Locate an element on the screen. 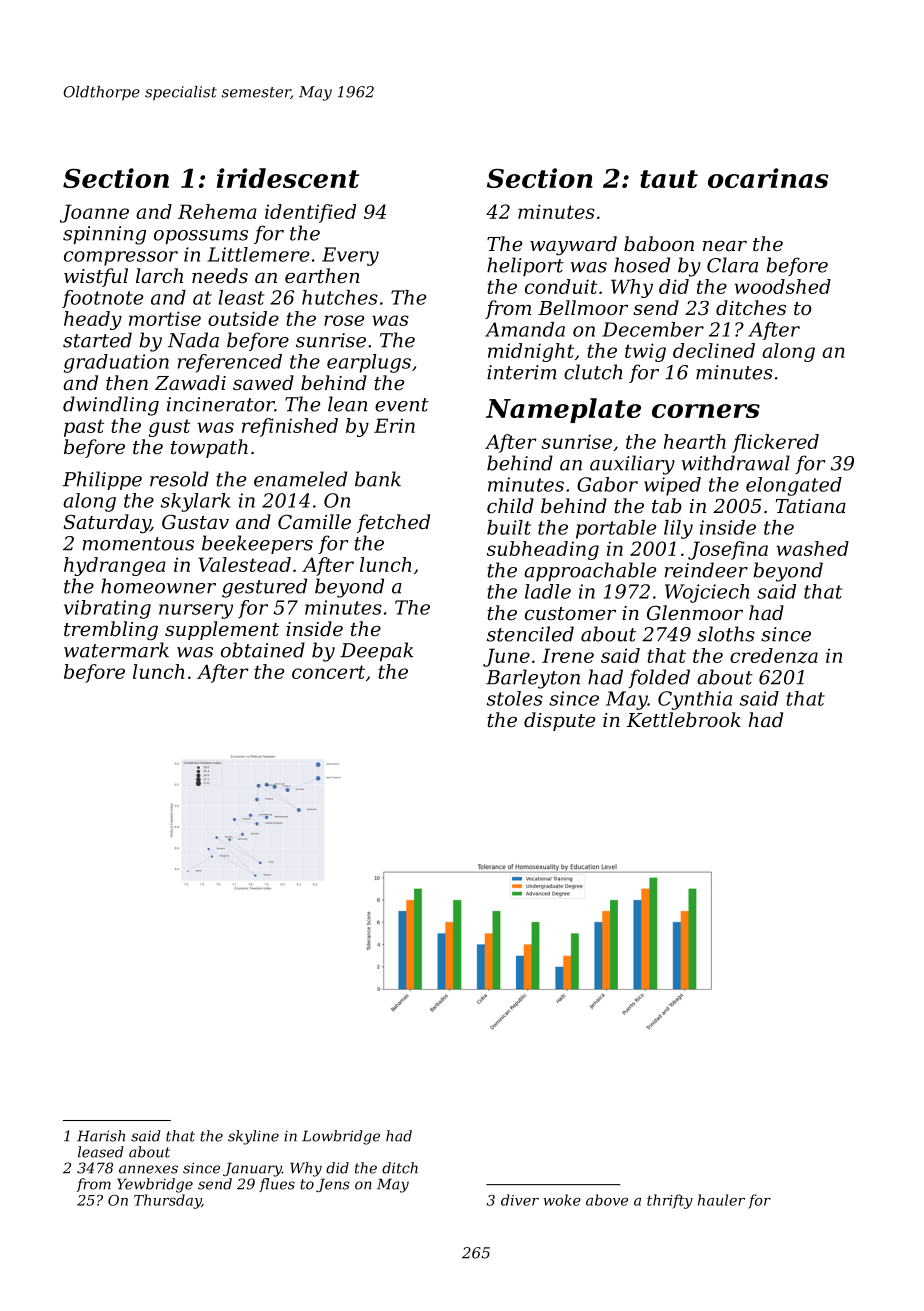 Image resolution: width=924 pixels, height=1311 pixels. Cynthia is located at coordinates (695, 700).
